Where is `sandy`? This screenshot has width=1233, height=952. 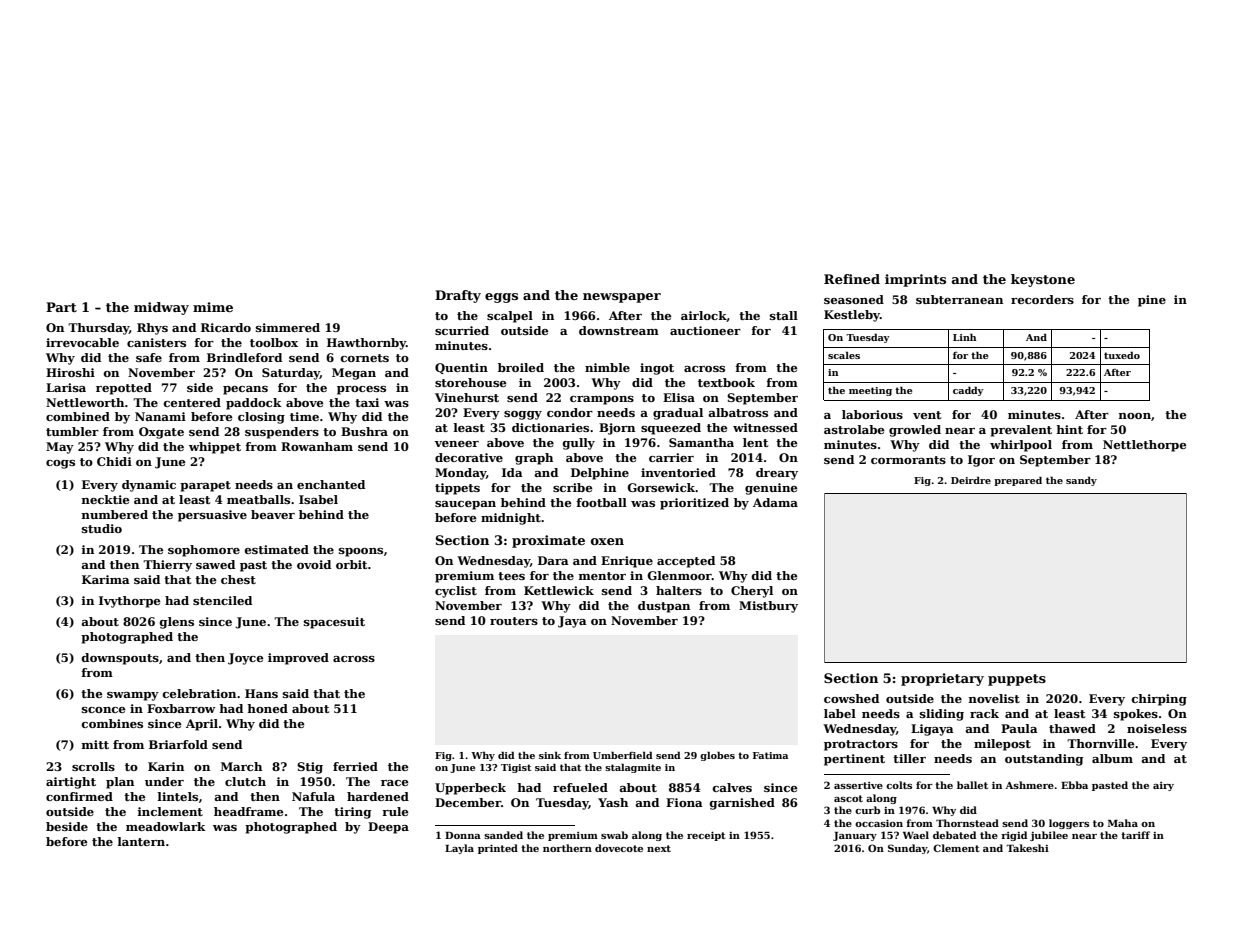 sandy is located at coordinates (1081, 481).
